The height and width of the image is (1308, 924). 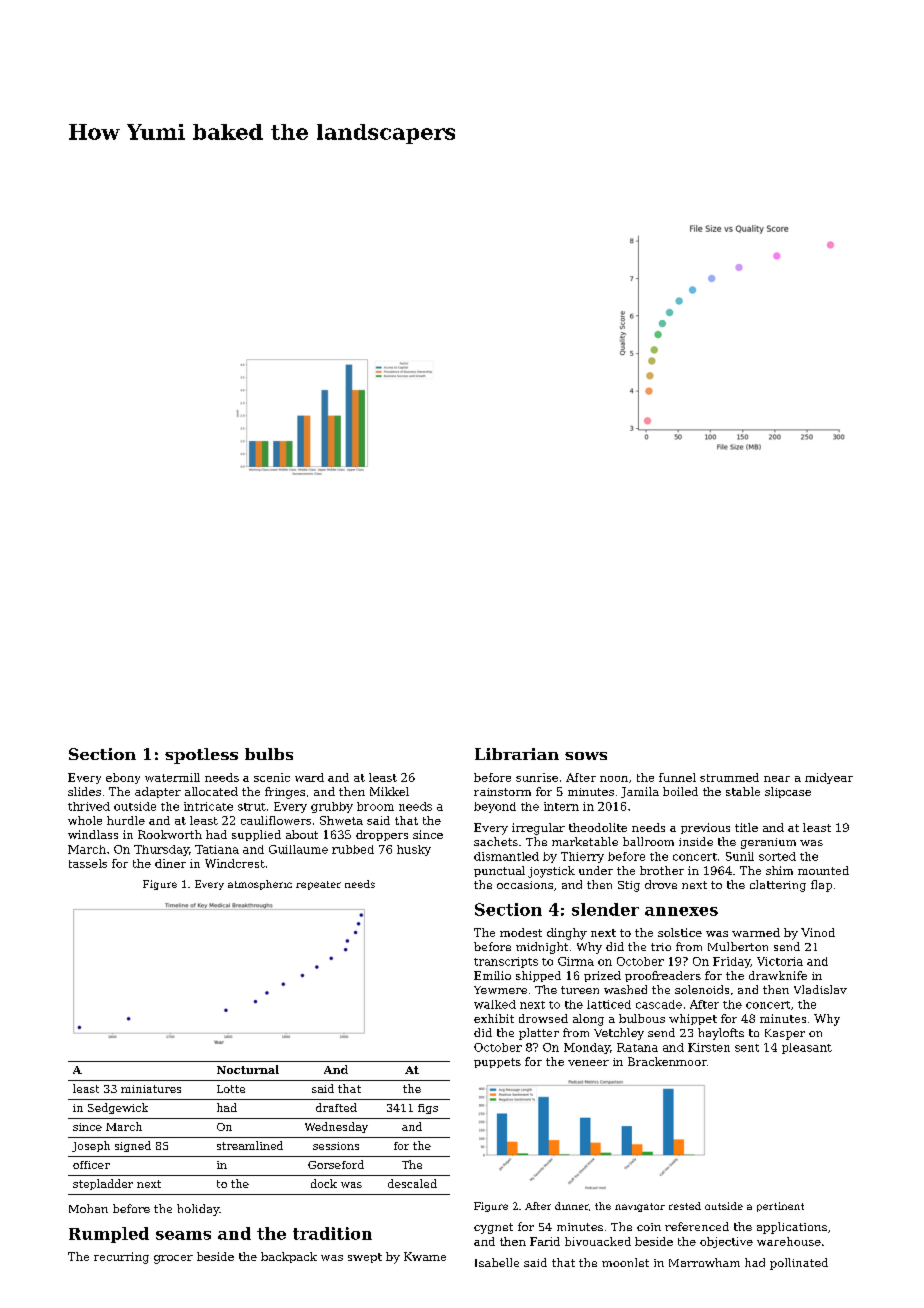 I want to click on thrived, so click(x=89, y=806).
